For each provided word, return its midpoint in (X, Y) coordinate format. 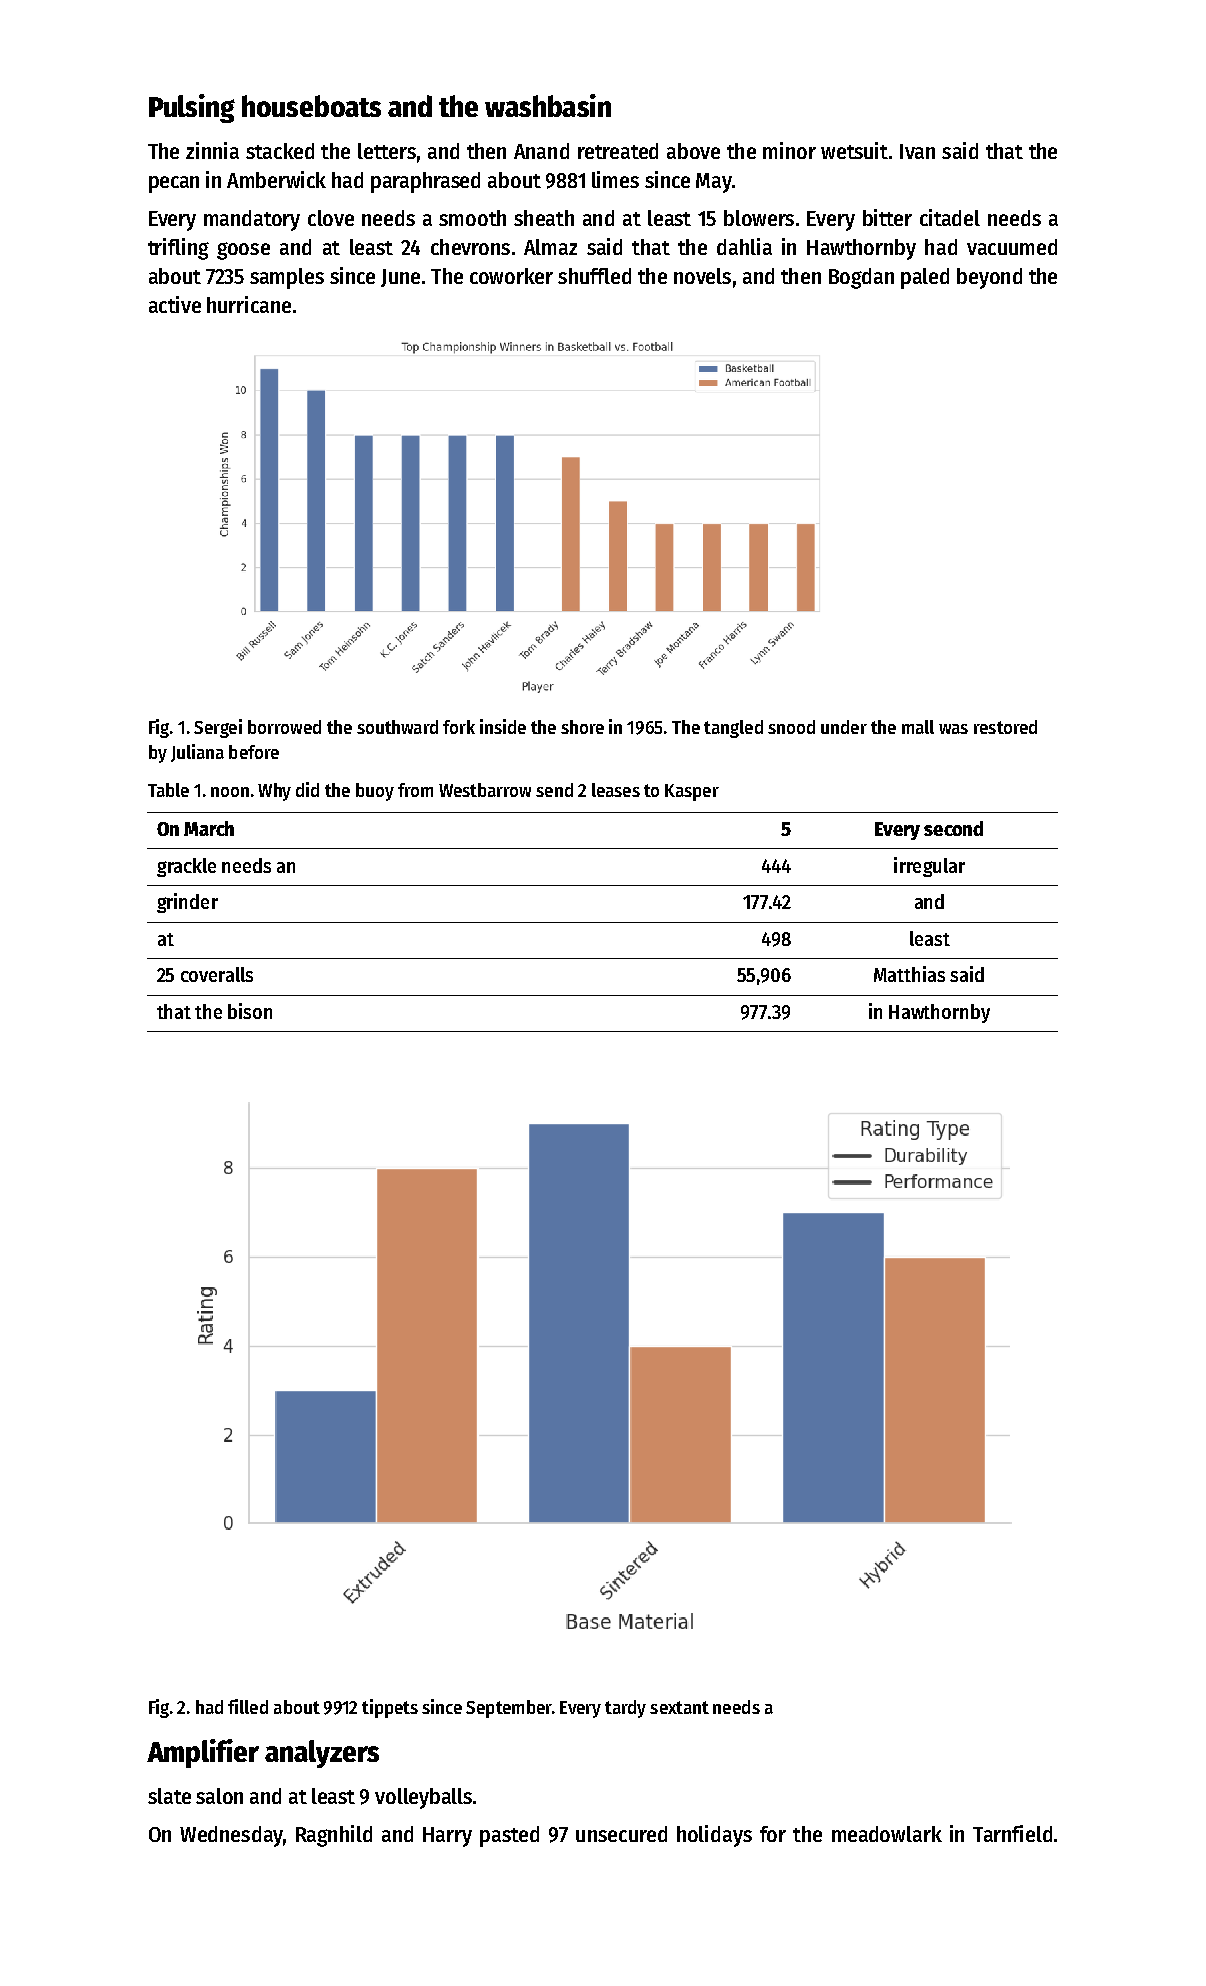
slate (169, 1796)
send (554, 790)
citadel (950, 217)
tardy (625, 1709)
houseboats (311, 106)
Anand (541, 151)
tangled (733, 729)
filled (248, 1706)
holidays (714, 1836)
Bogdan (861, 278)
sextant (679, 1707)
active (175, 304)
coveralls (217, 974)
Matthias (909, 974)
